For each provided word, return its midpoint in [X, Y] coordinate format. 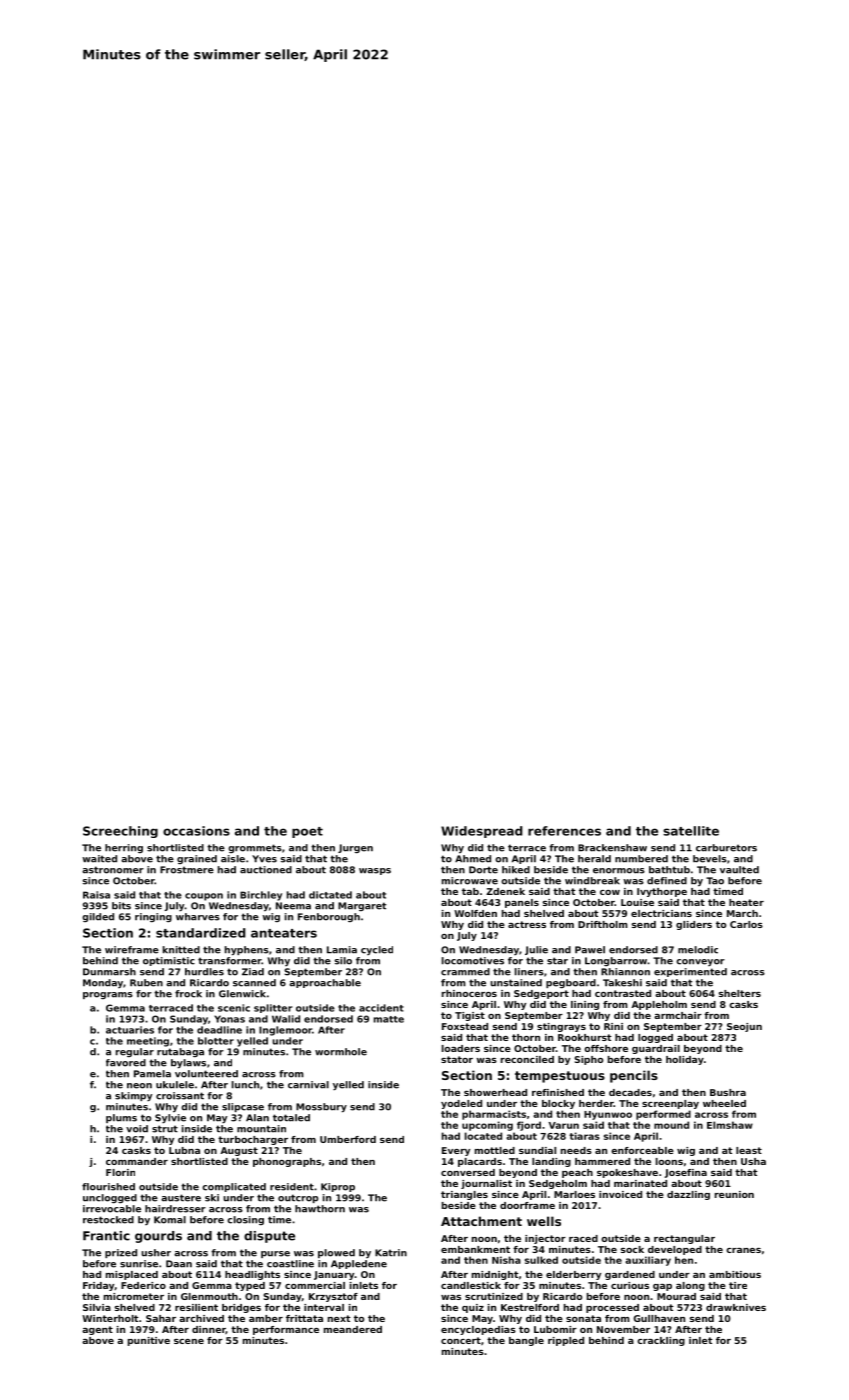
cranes [743, 1250]
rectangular [684, 1239]
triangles [464, 1195]
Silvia [97, 1307]
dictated [330, 895]
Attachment [481, 1221]
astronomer [113, 870]
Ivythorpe [662, 892]
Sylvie [170, 1118]
